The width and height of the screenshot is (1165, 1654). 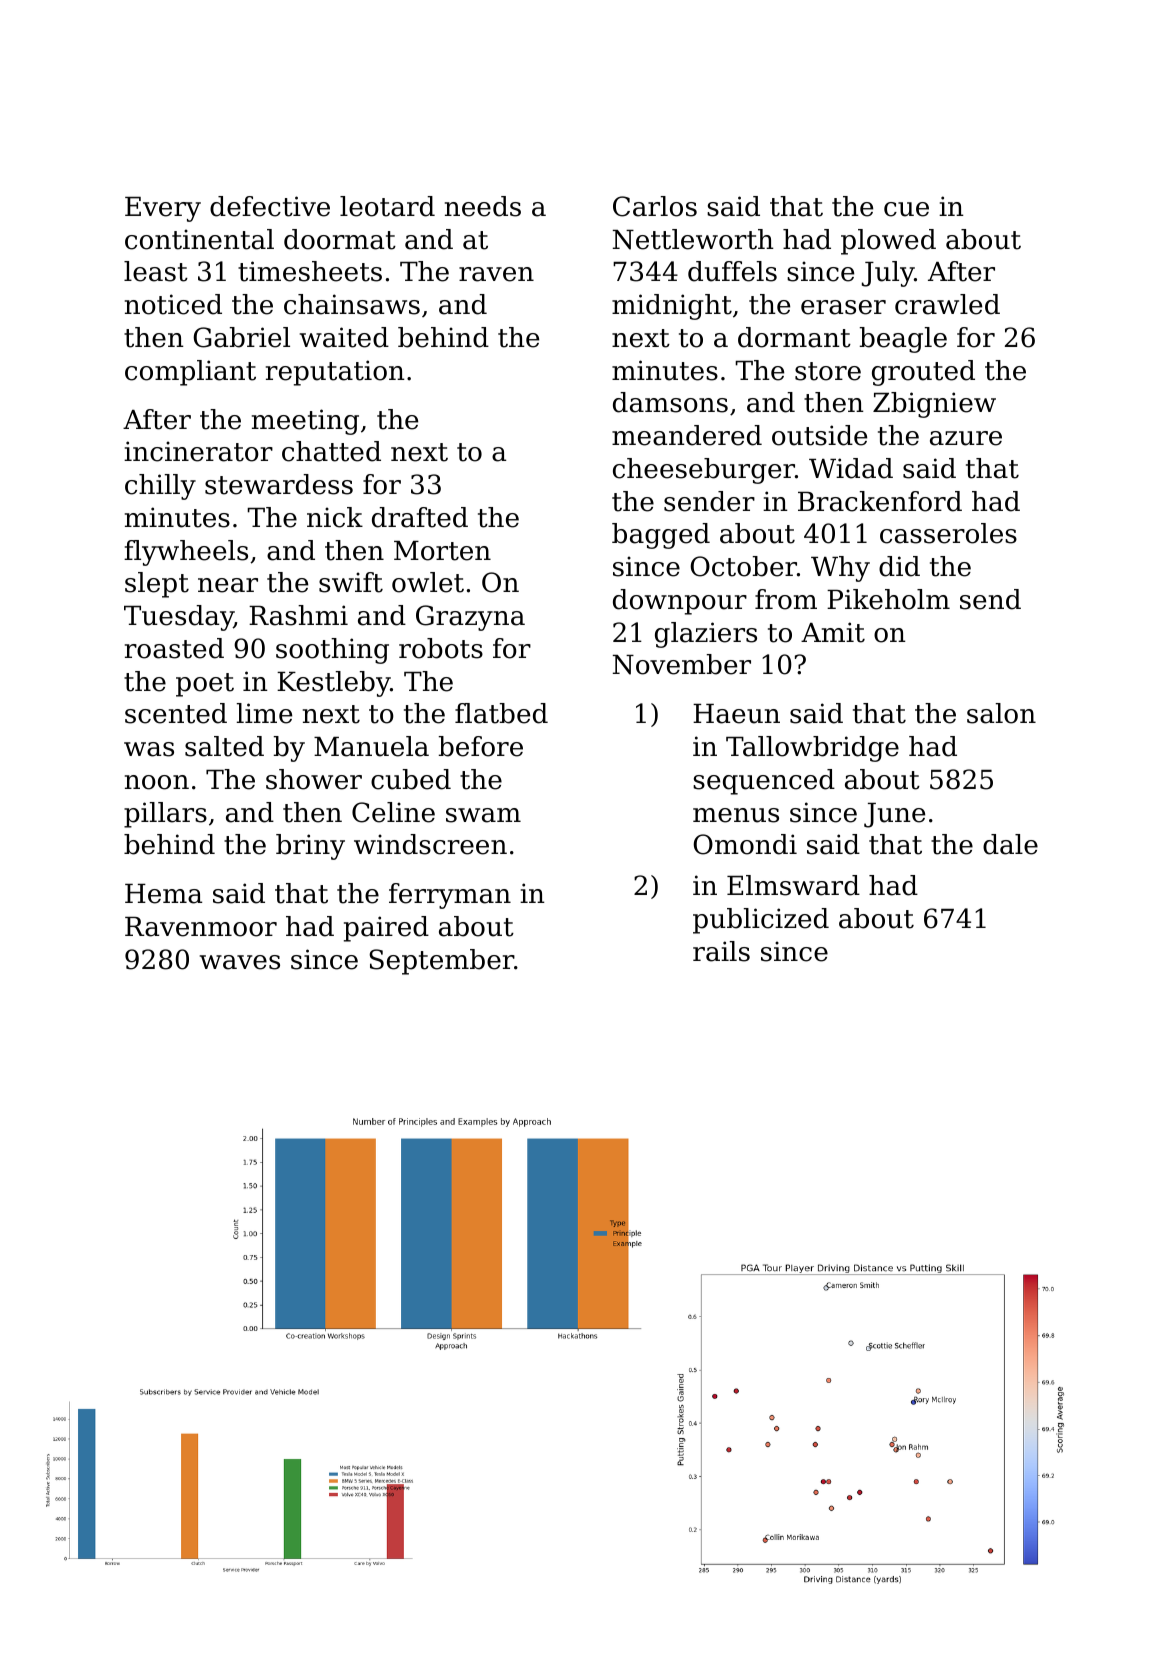 What do you see at coordinates (906, 209) in the screenshot?
I see `cue` at bounding box center [906, 209].
